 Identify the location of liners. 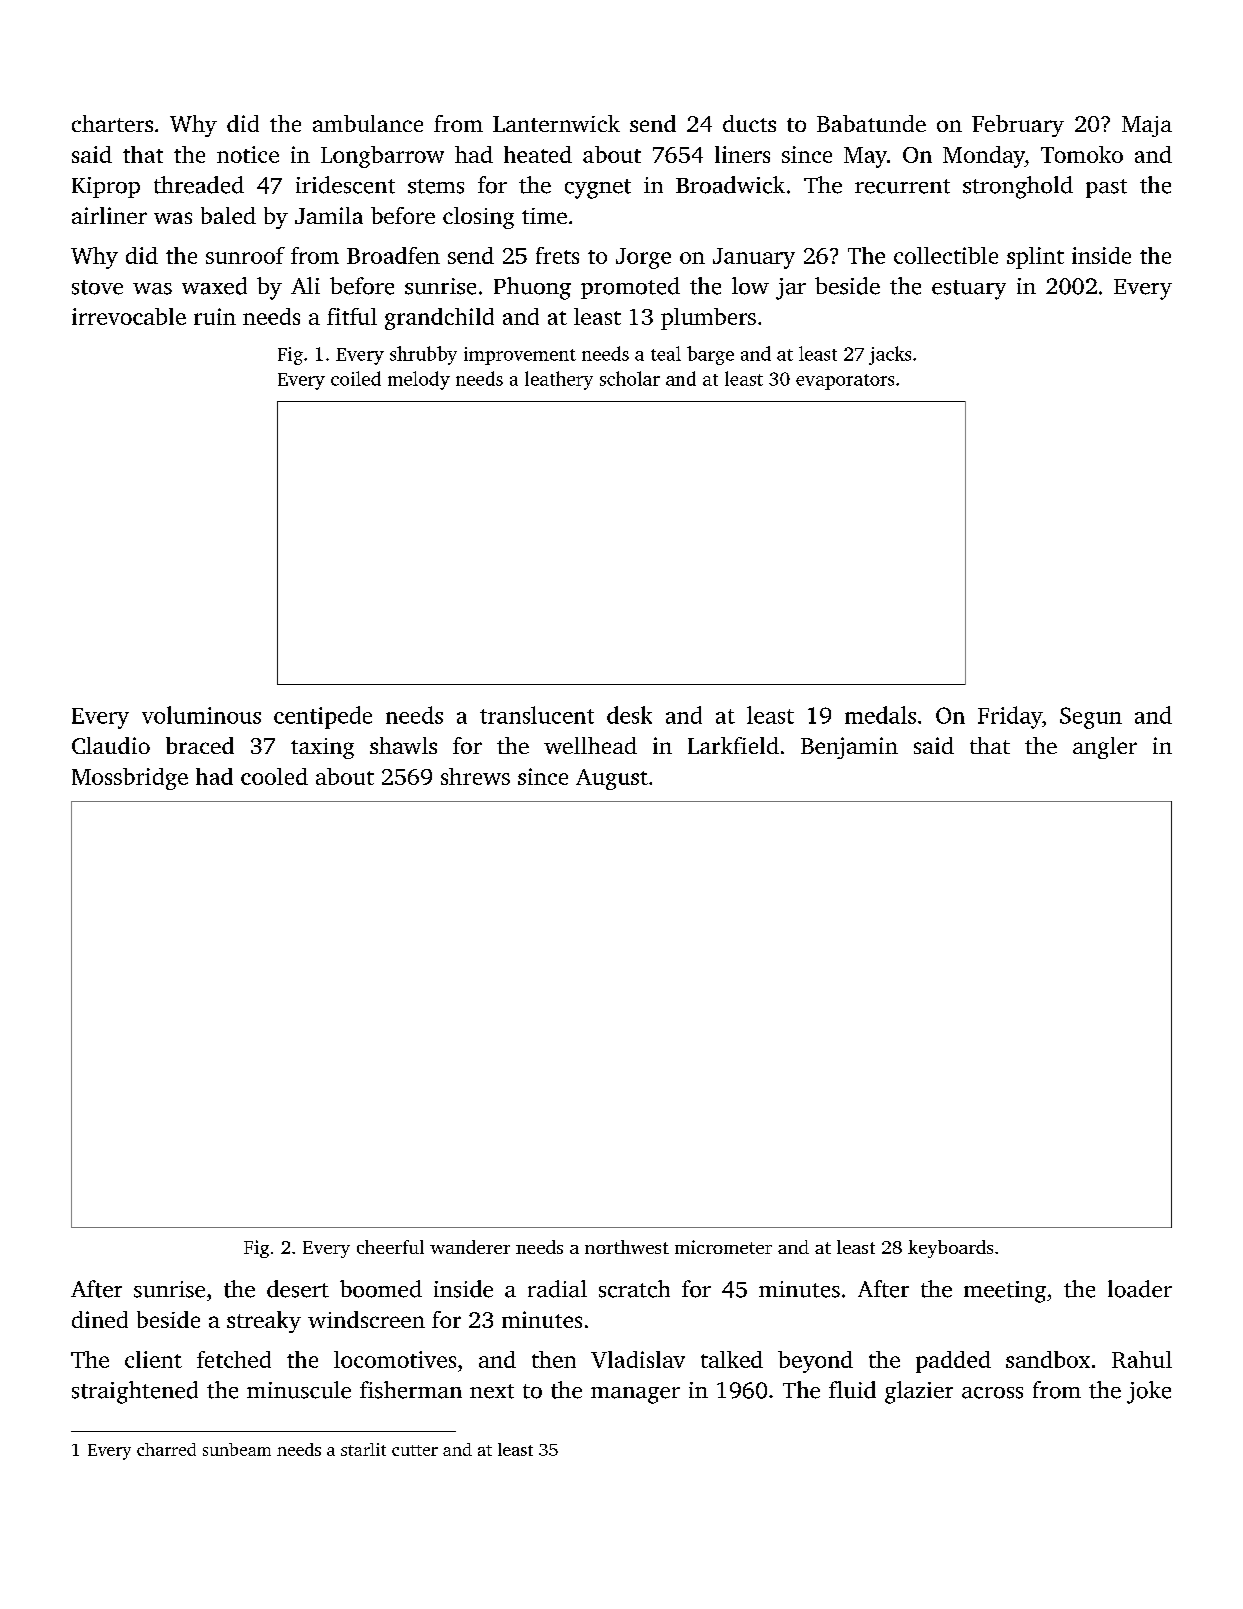
(742, 154).
